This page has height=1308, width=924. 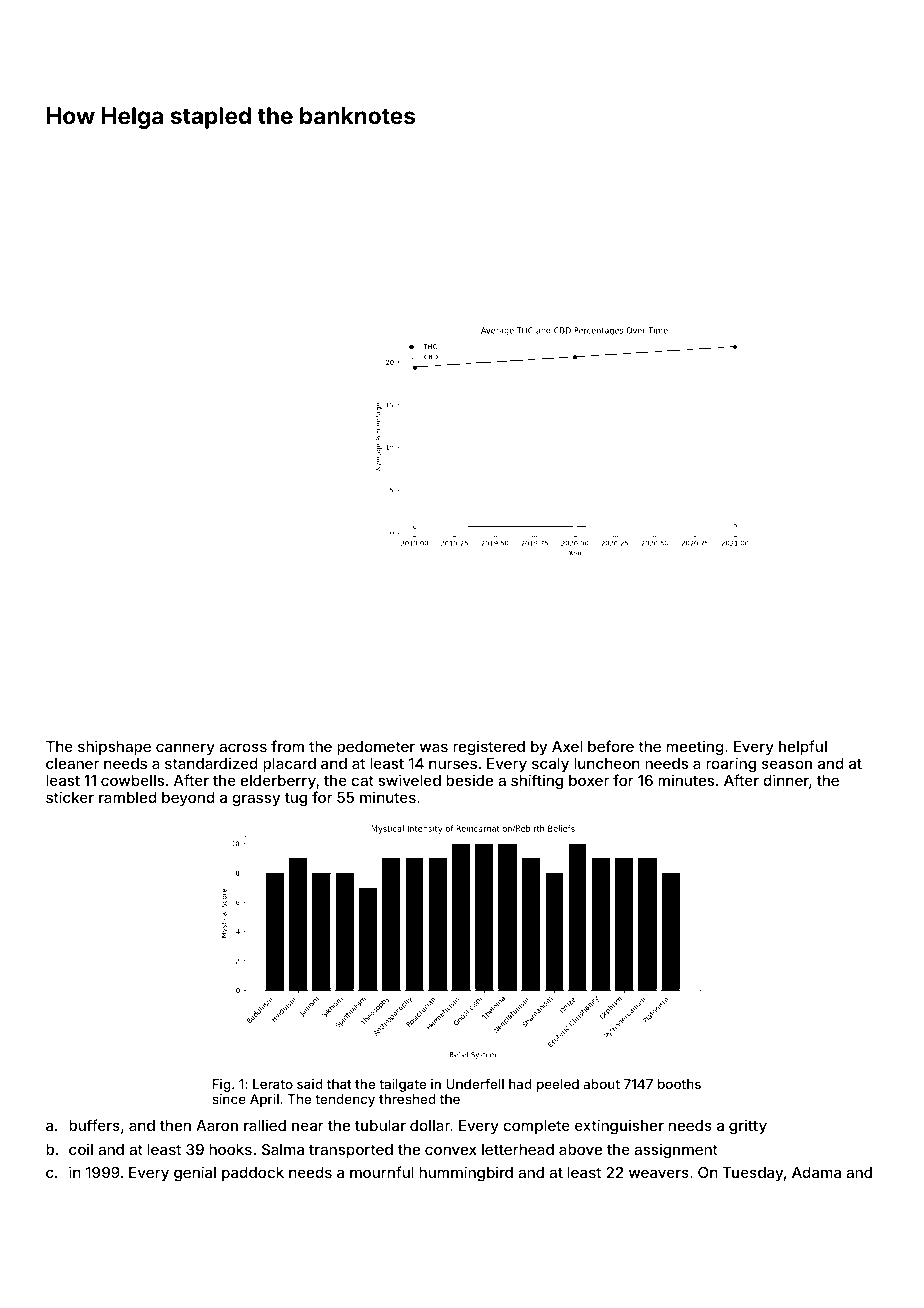 I want to click on sticker, so click(x=70, y=797).
